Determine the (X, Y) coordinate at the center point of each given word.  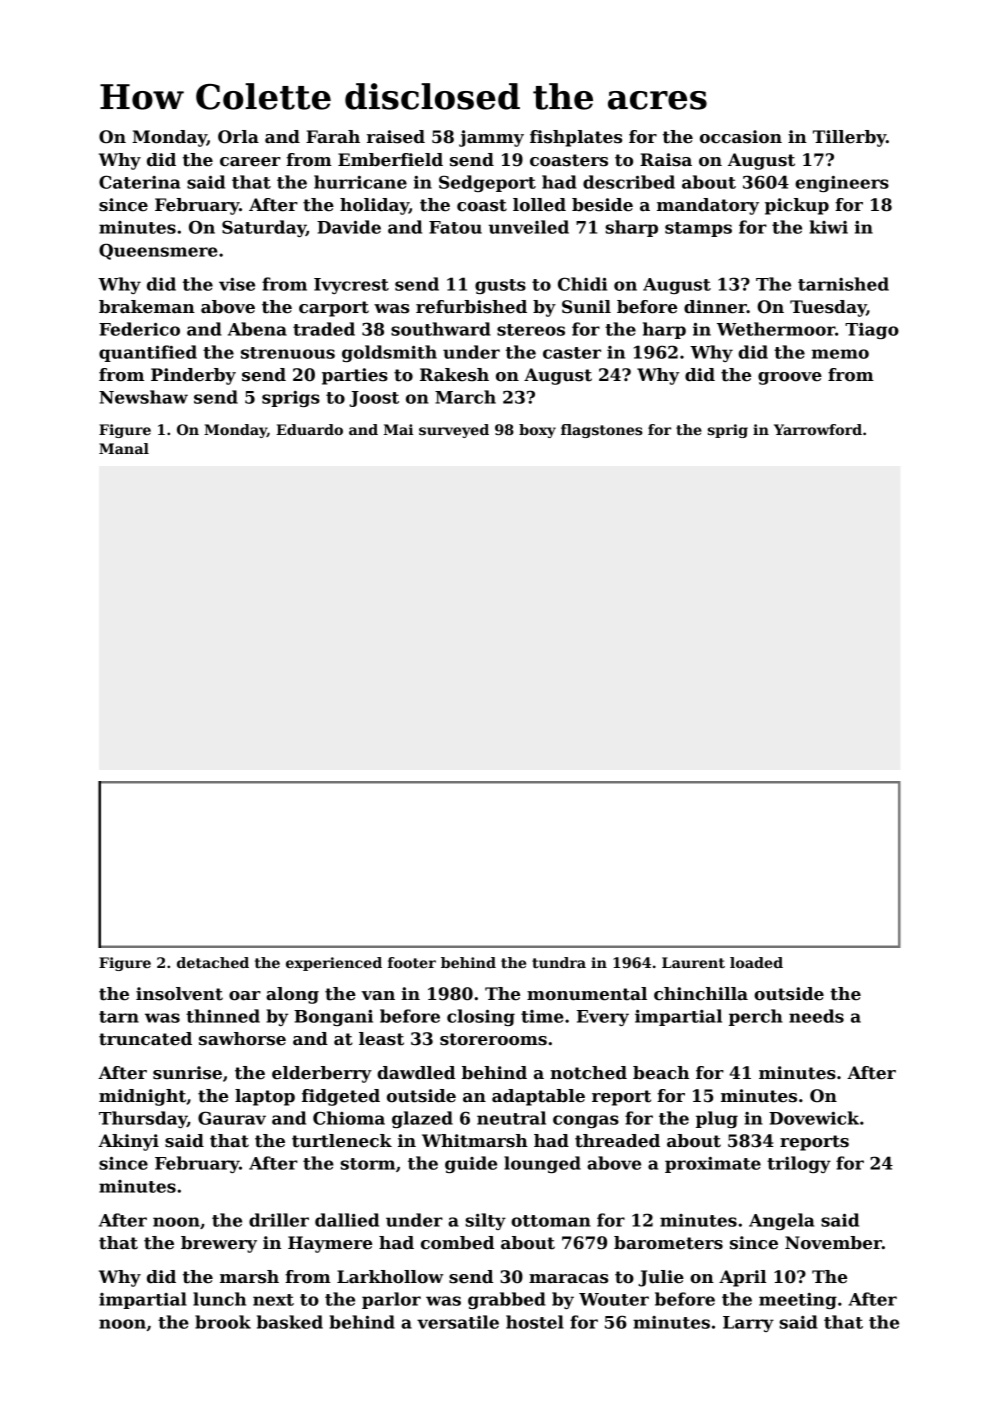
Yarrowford (818, 429)
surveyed (454, 431)
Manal (124, 448)
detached (213, 962)
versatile (458, 1322)
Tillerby (849, 138)
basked (290, 1322)
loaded (756, 962)
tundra (559, 962)
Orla (238, 137)
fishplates (576, 138)
